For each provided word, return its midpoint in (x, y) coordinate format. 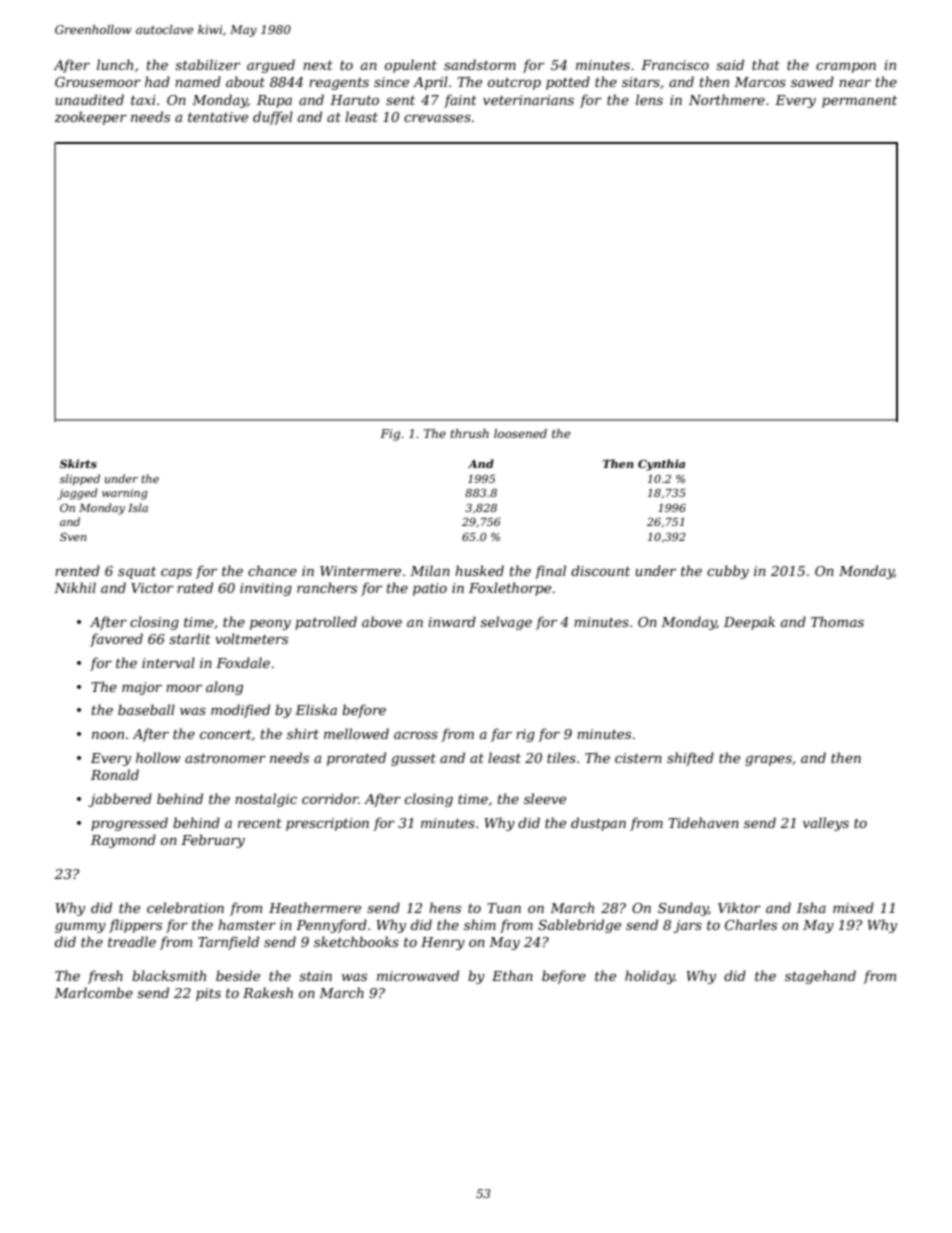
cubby (728, 572)
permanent (859, 102)
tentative (218, 117)
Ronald (115, 774)
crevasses (437, 118)
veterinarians (528, 100)
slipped (80, 480)
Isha (811, 907)
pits (208, 994)
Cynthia (661, 465)
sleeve (545, 798)
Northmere (727, 99)
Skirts (78, 463)
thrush (469, 433)
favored (116, 640)
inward (452, 621)
